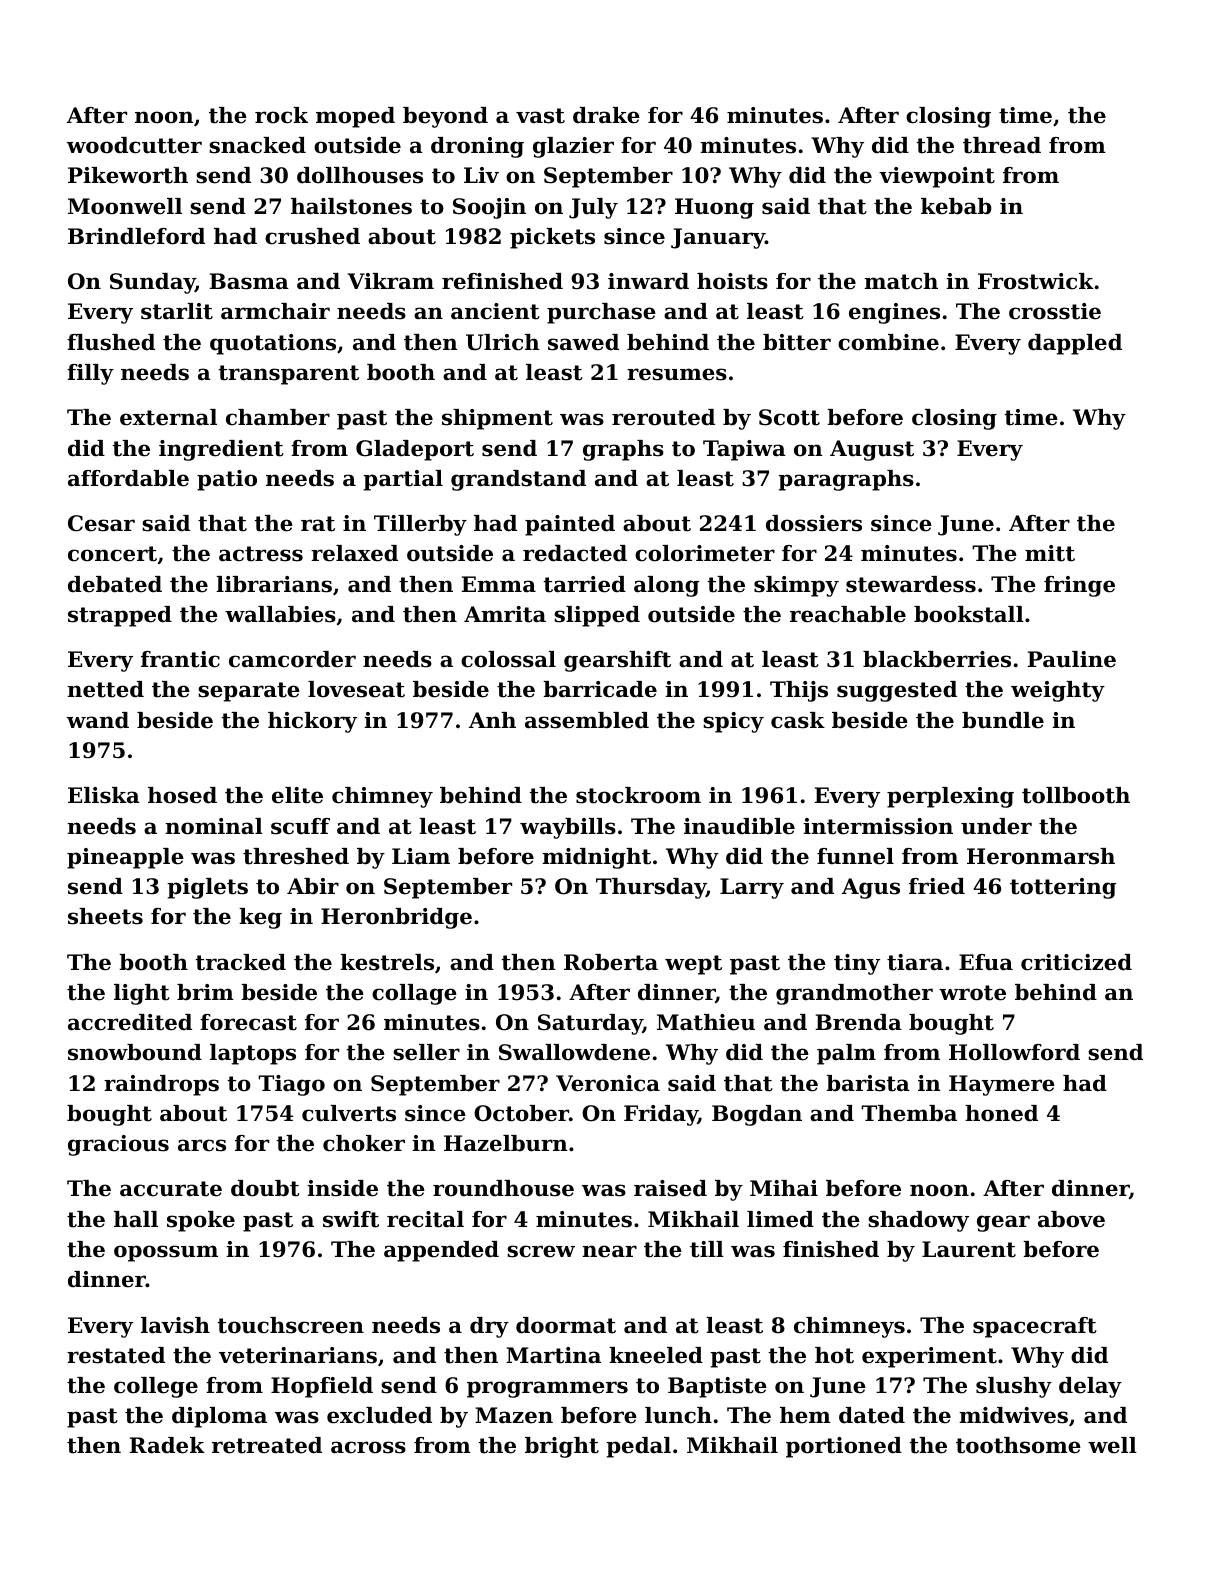  I want to click on criticized, so click(1076, 962).
